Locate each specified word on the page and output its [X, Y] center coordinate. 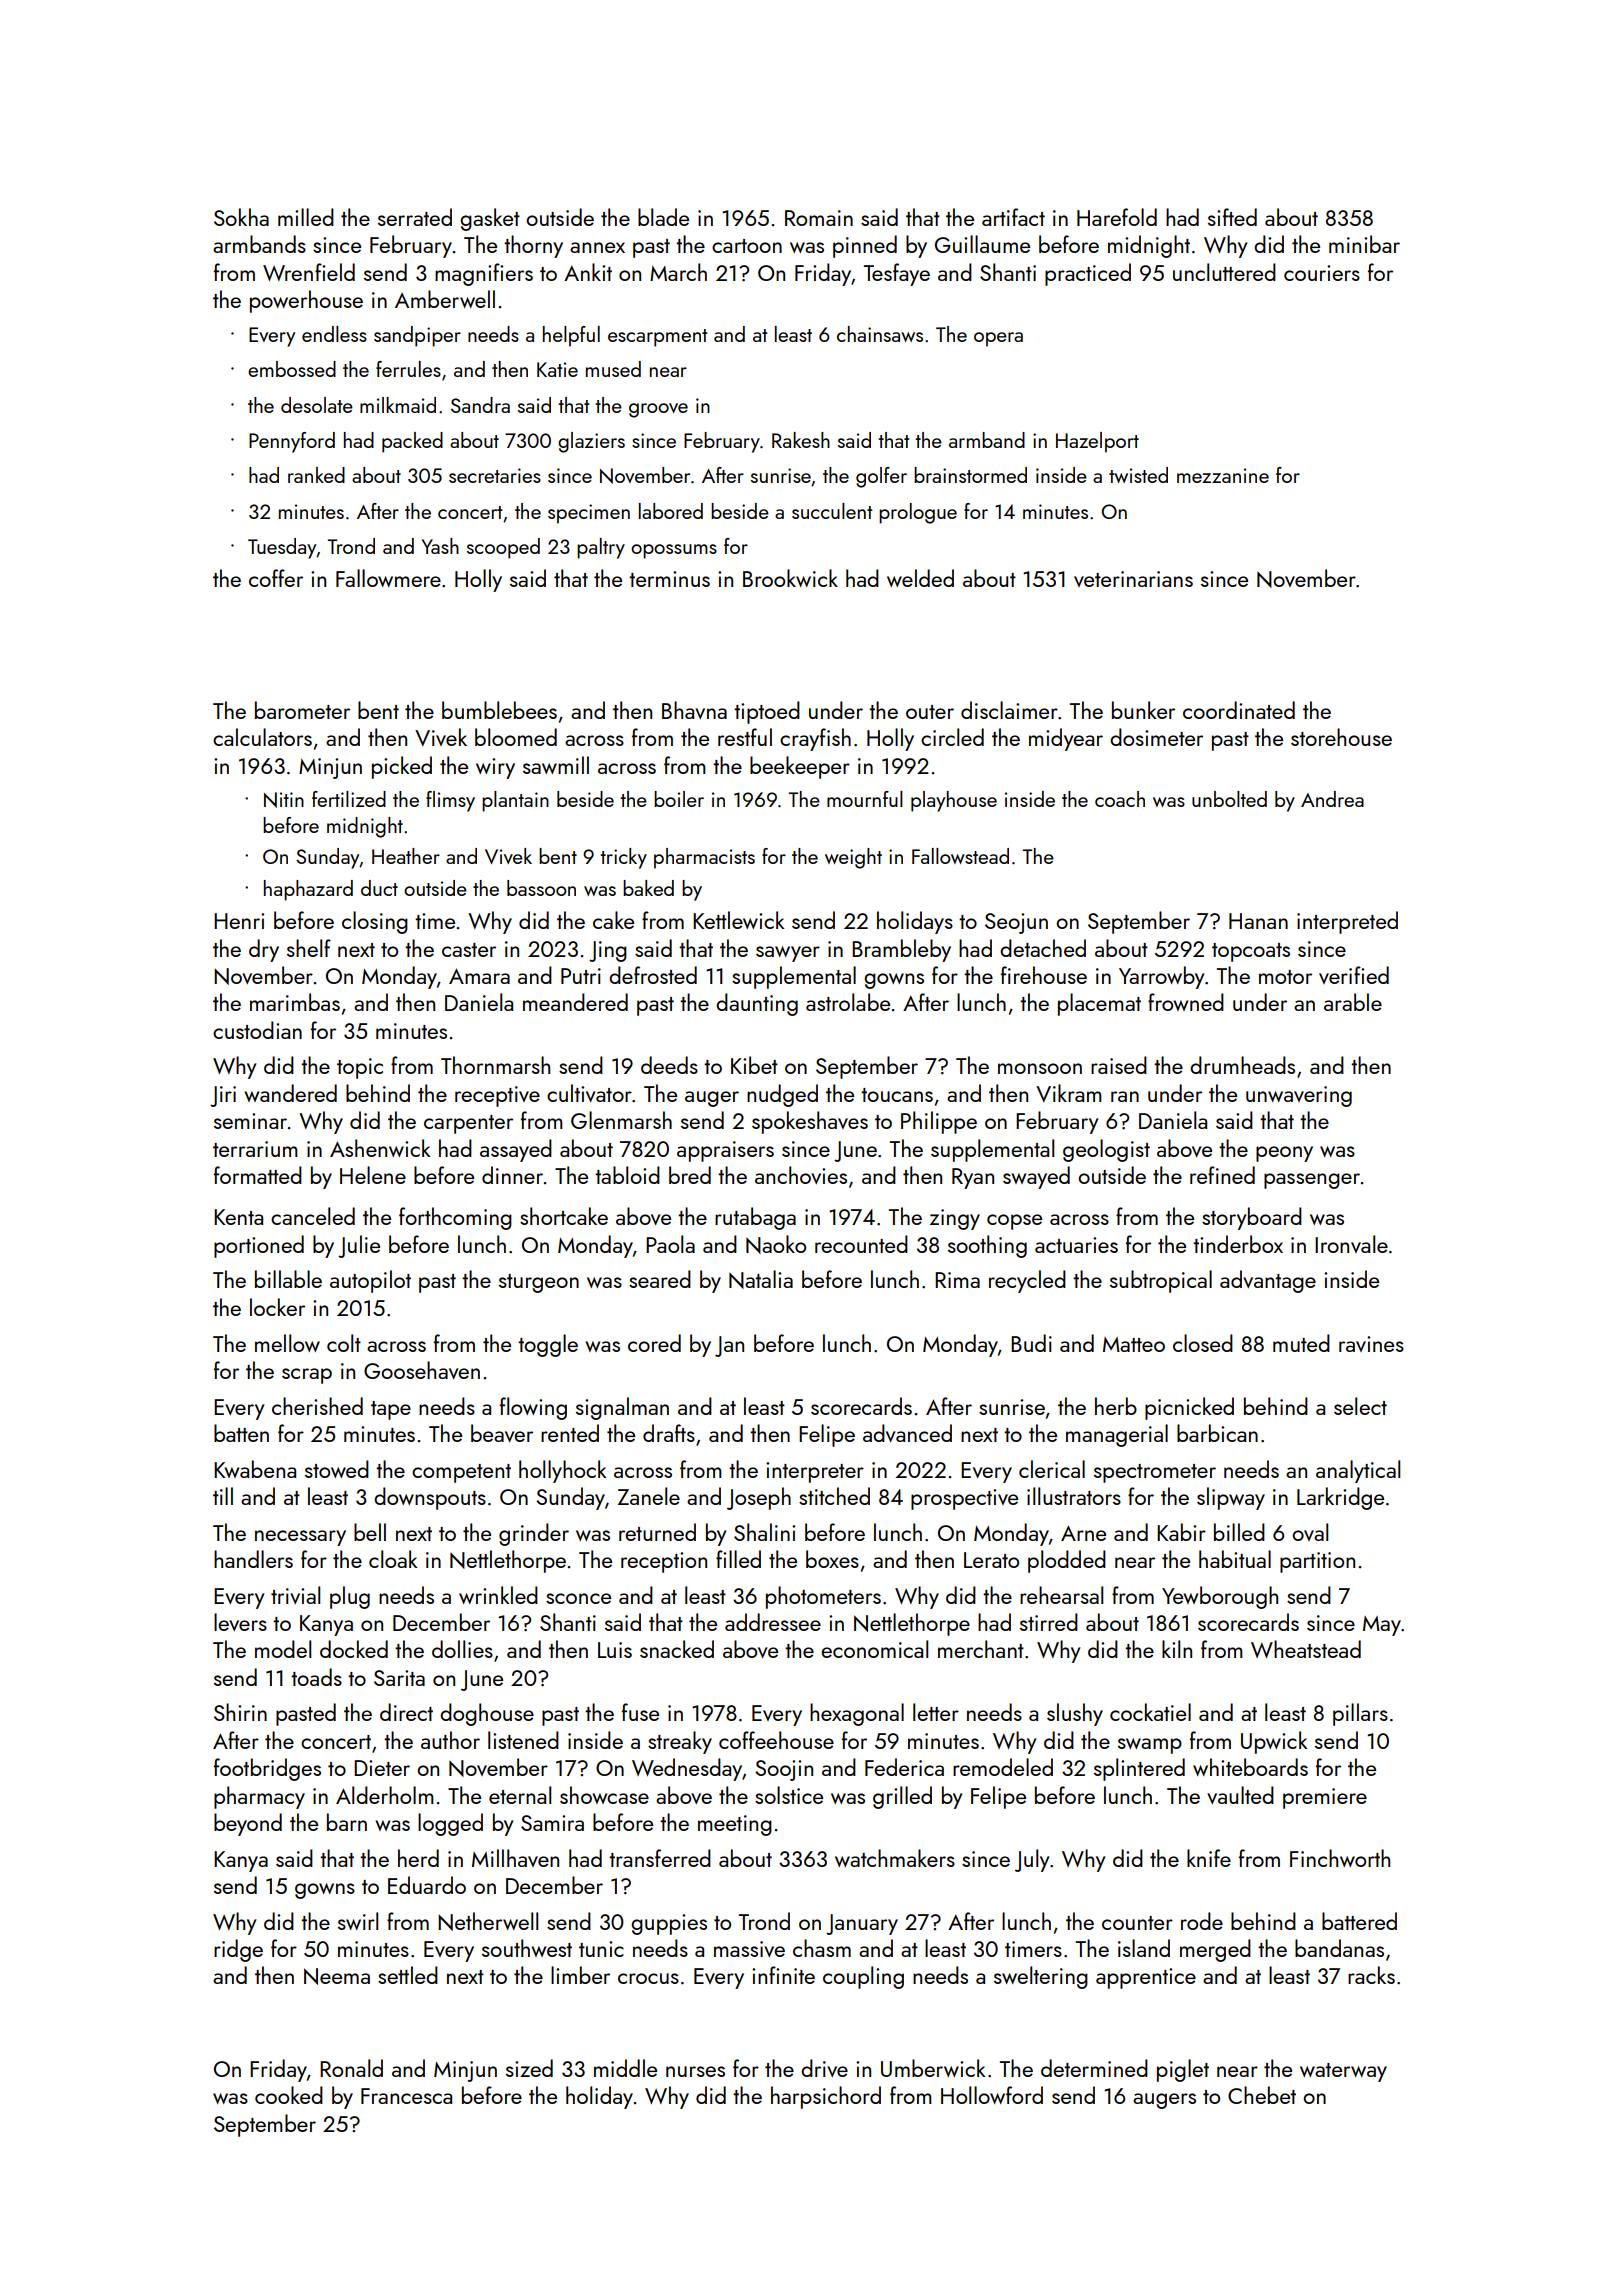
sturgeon [539, 1283]
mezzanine [1223, 475]
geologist [1106, 1150]
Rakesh [801, 440]
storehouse [1341, 737]
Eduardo [427, 1885]
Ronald [351, 2068]
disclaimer [1009, 710]
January [862, 1924]
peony [1284, 1154]
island [1144, 1948]
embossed [292, 369]
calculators [262, 737]
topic [360, 1068]
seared [660, 1279]
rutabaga [755, 1218]
